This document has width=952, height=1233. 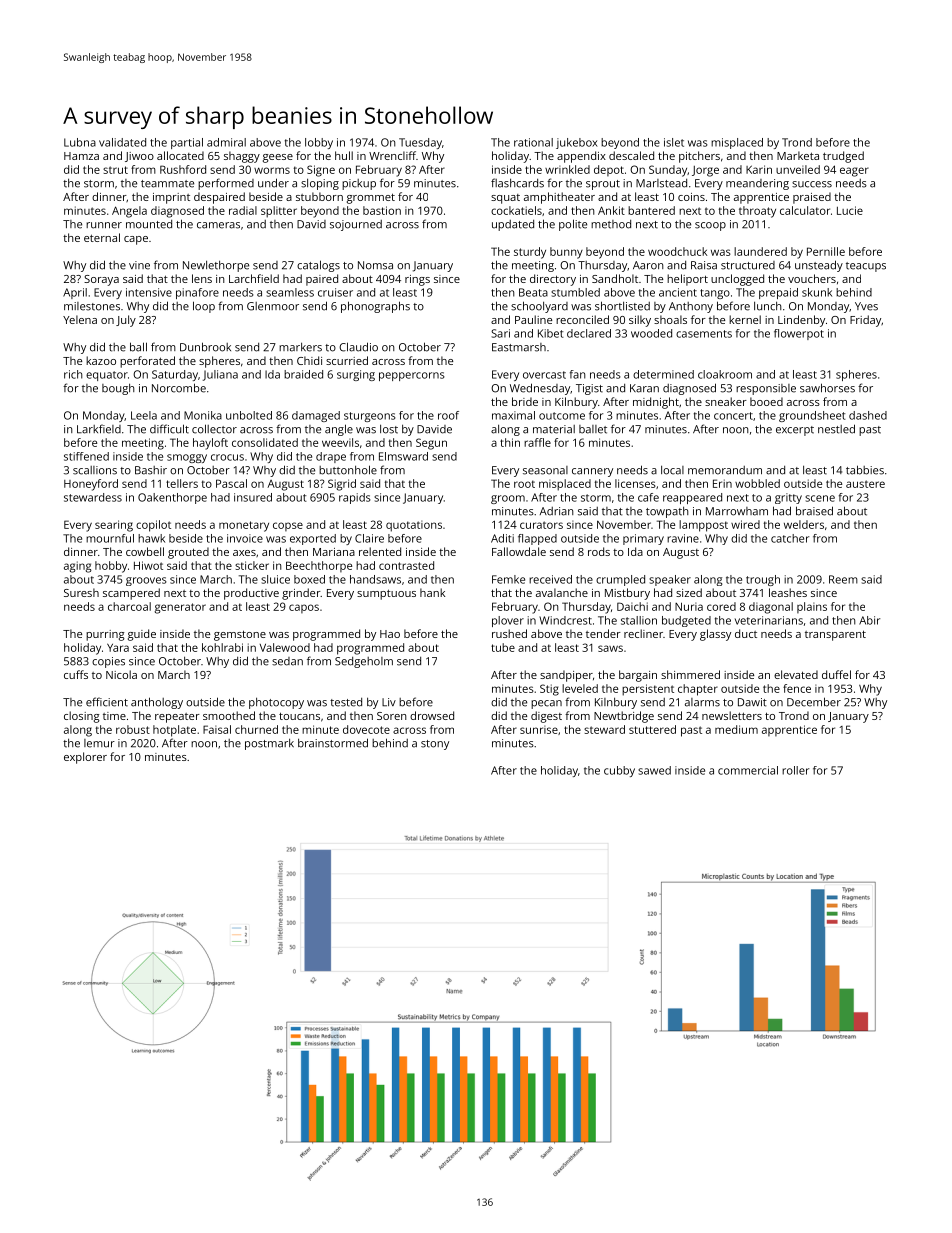 What do you see at coordinates (183, 169) in the document?
I see `Rushford` at bounding box center [183, 169].
